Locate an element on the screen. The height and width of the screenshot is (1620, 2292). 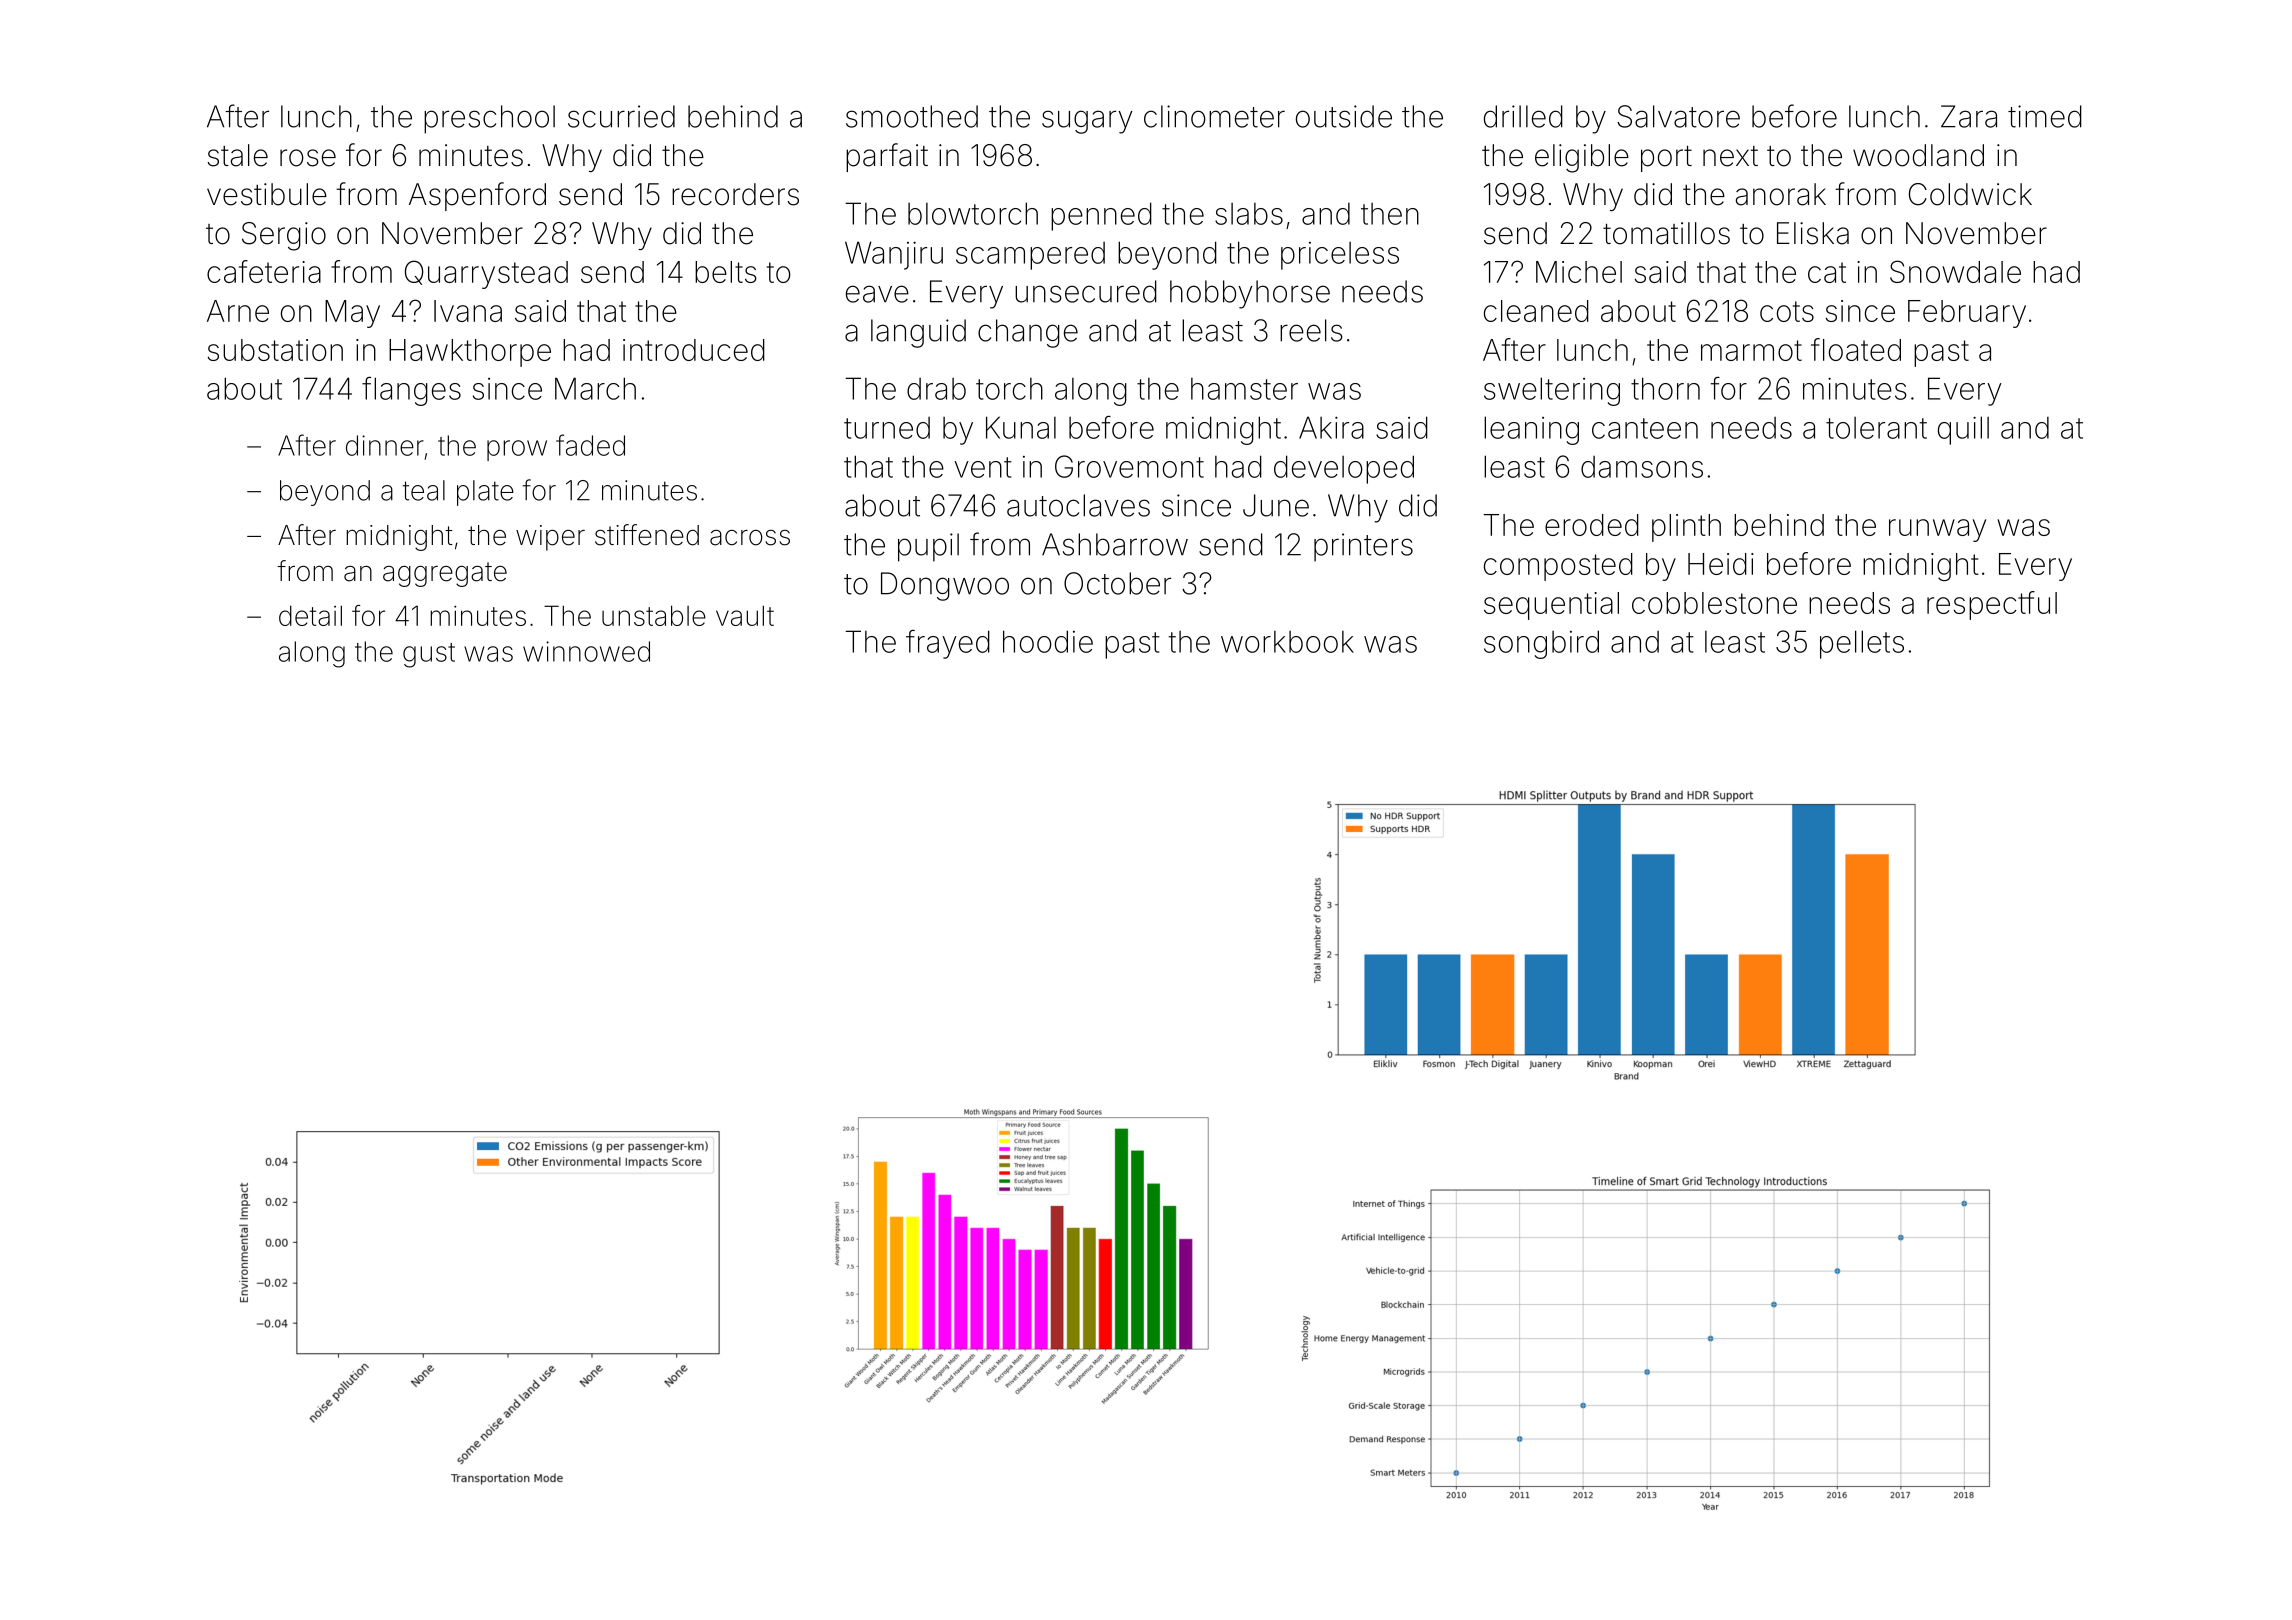
substation is located at coordinates (275, 350).
